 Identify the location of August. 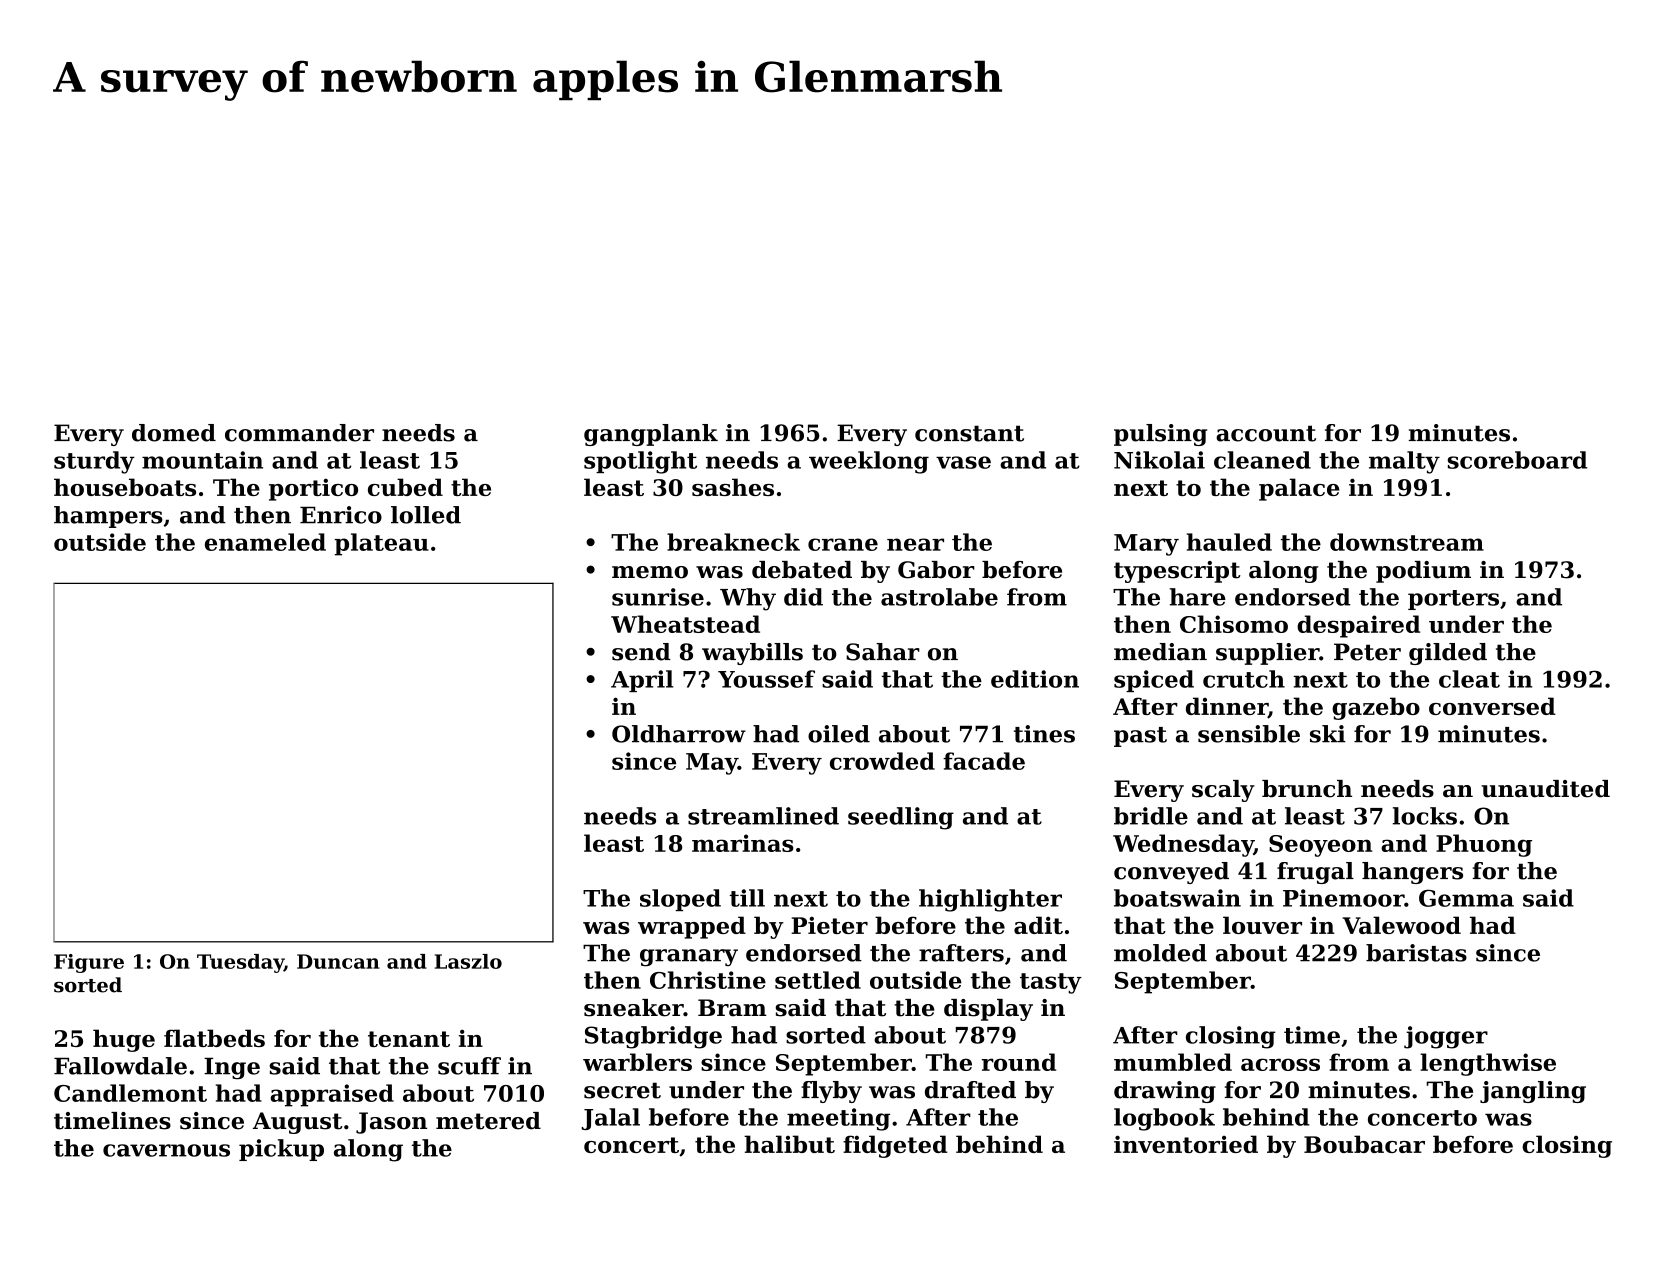
(298, 1123).
